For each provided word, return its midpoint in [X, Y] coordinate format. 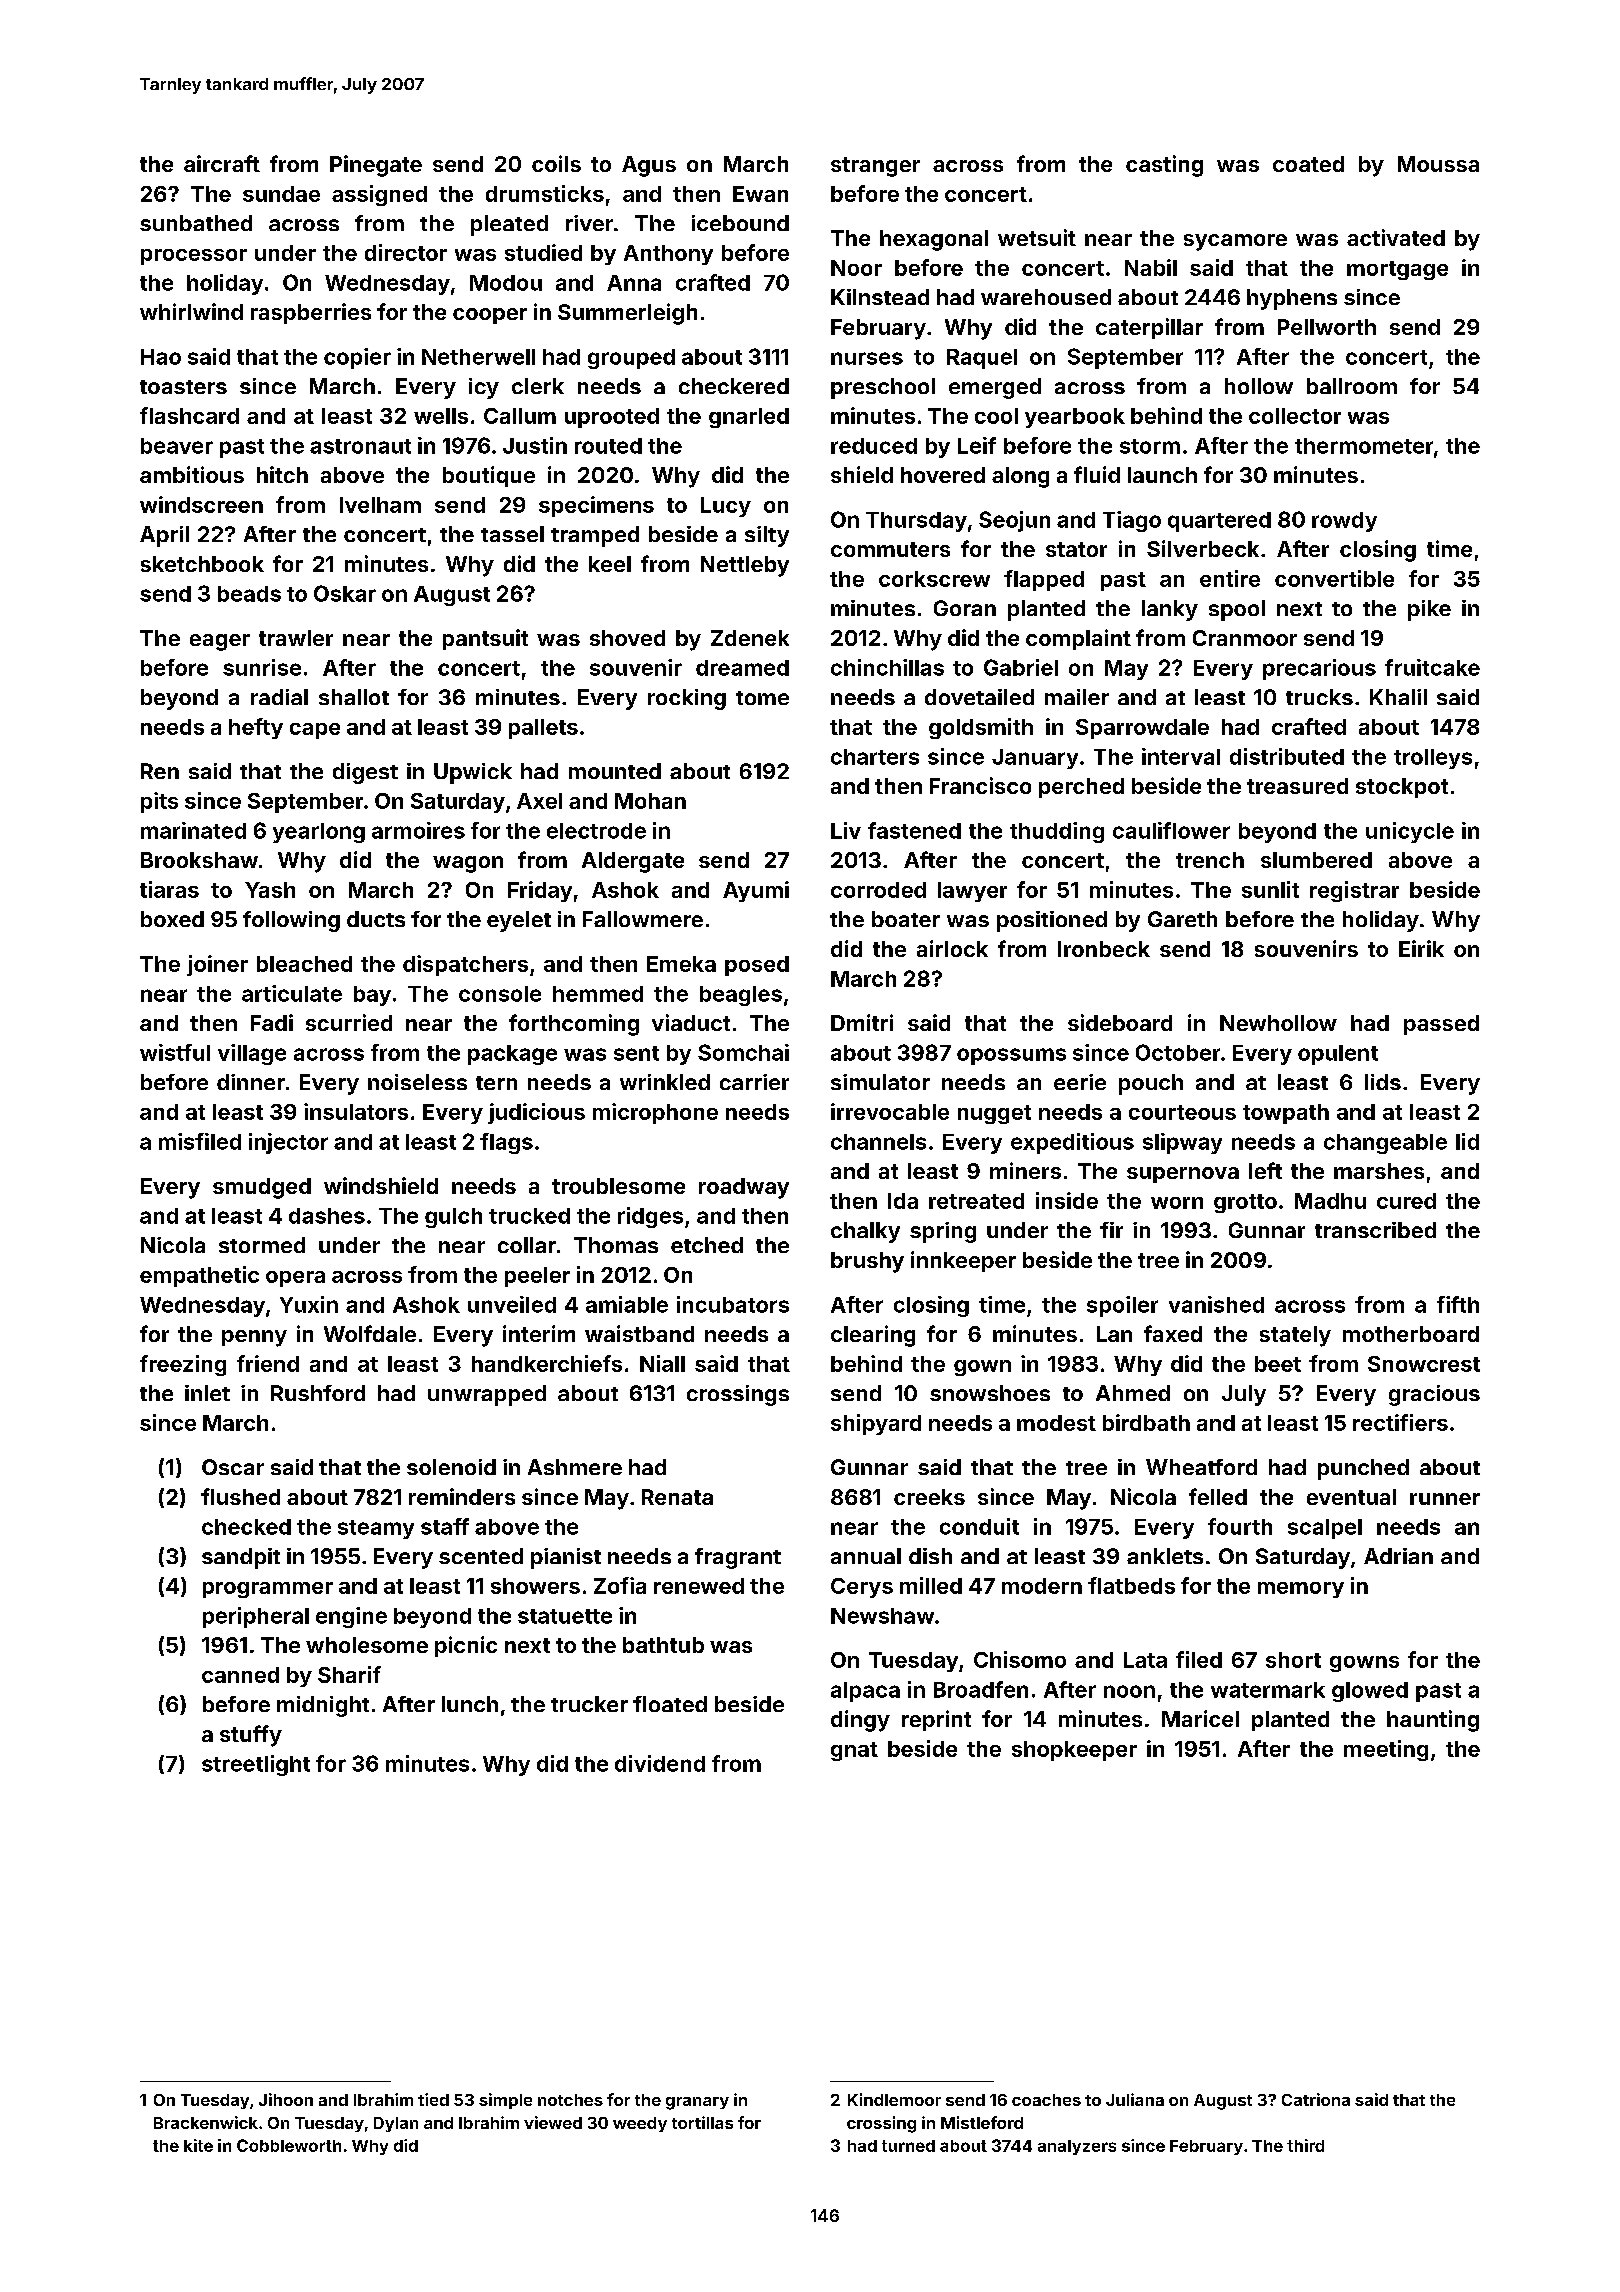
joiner [217, 965]
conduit [979, 1526]
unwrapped [487, 1395]
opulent [1338, 1055]
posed [757, 966]
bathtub [663, 1645]
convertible [1334, 578]
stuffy [251, 1736]
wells [441, 416]
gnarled [749, 418]
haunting [1433, 1721]
